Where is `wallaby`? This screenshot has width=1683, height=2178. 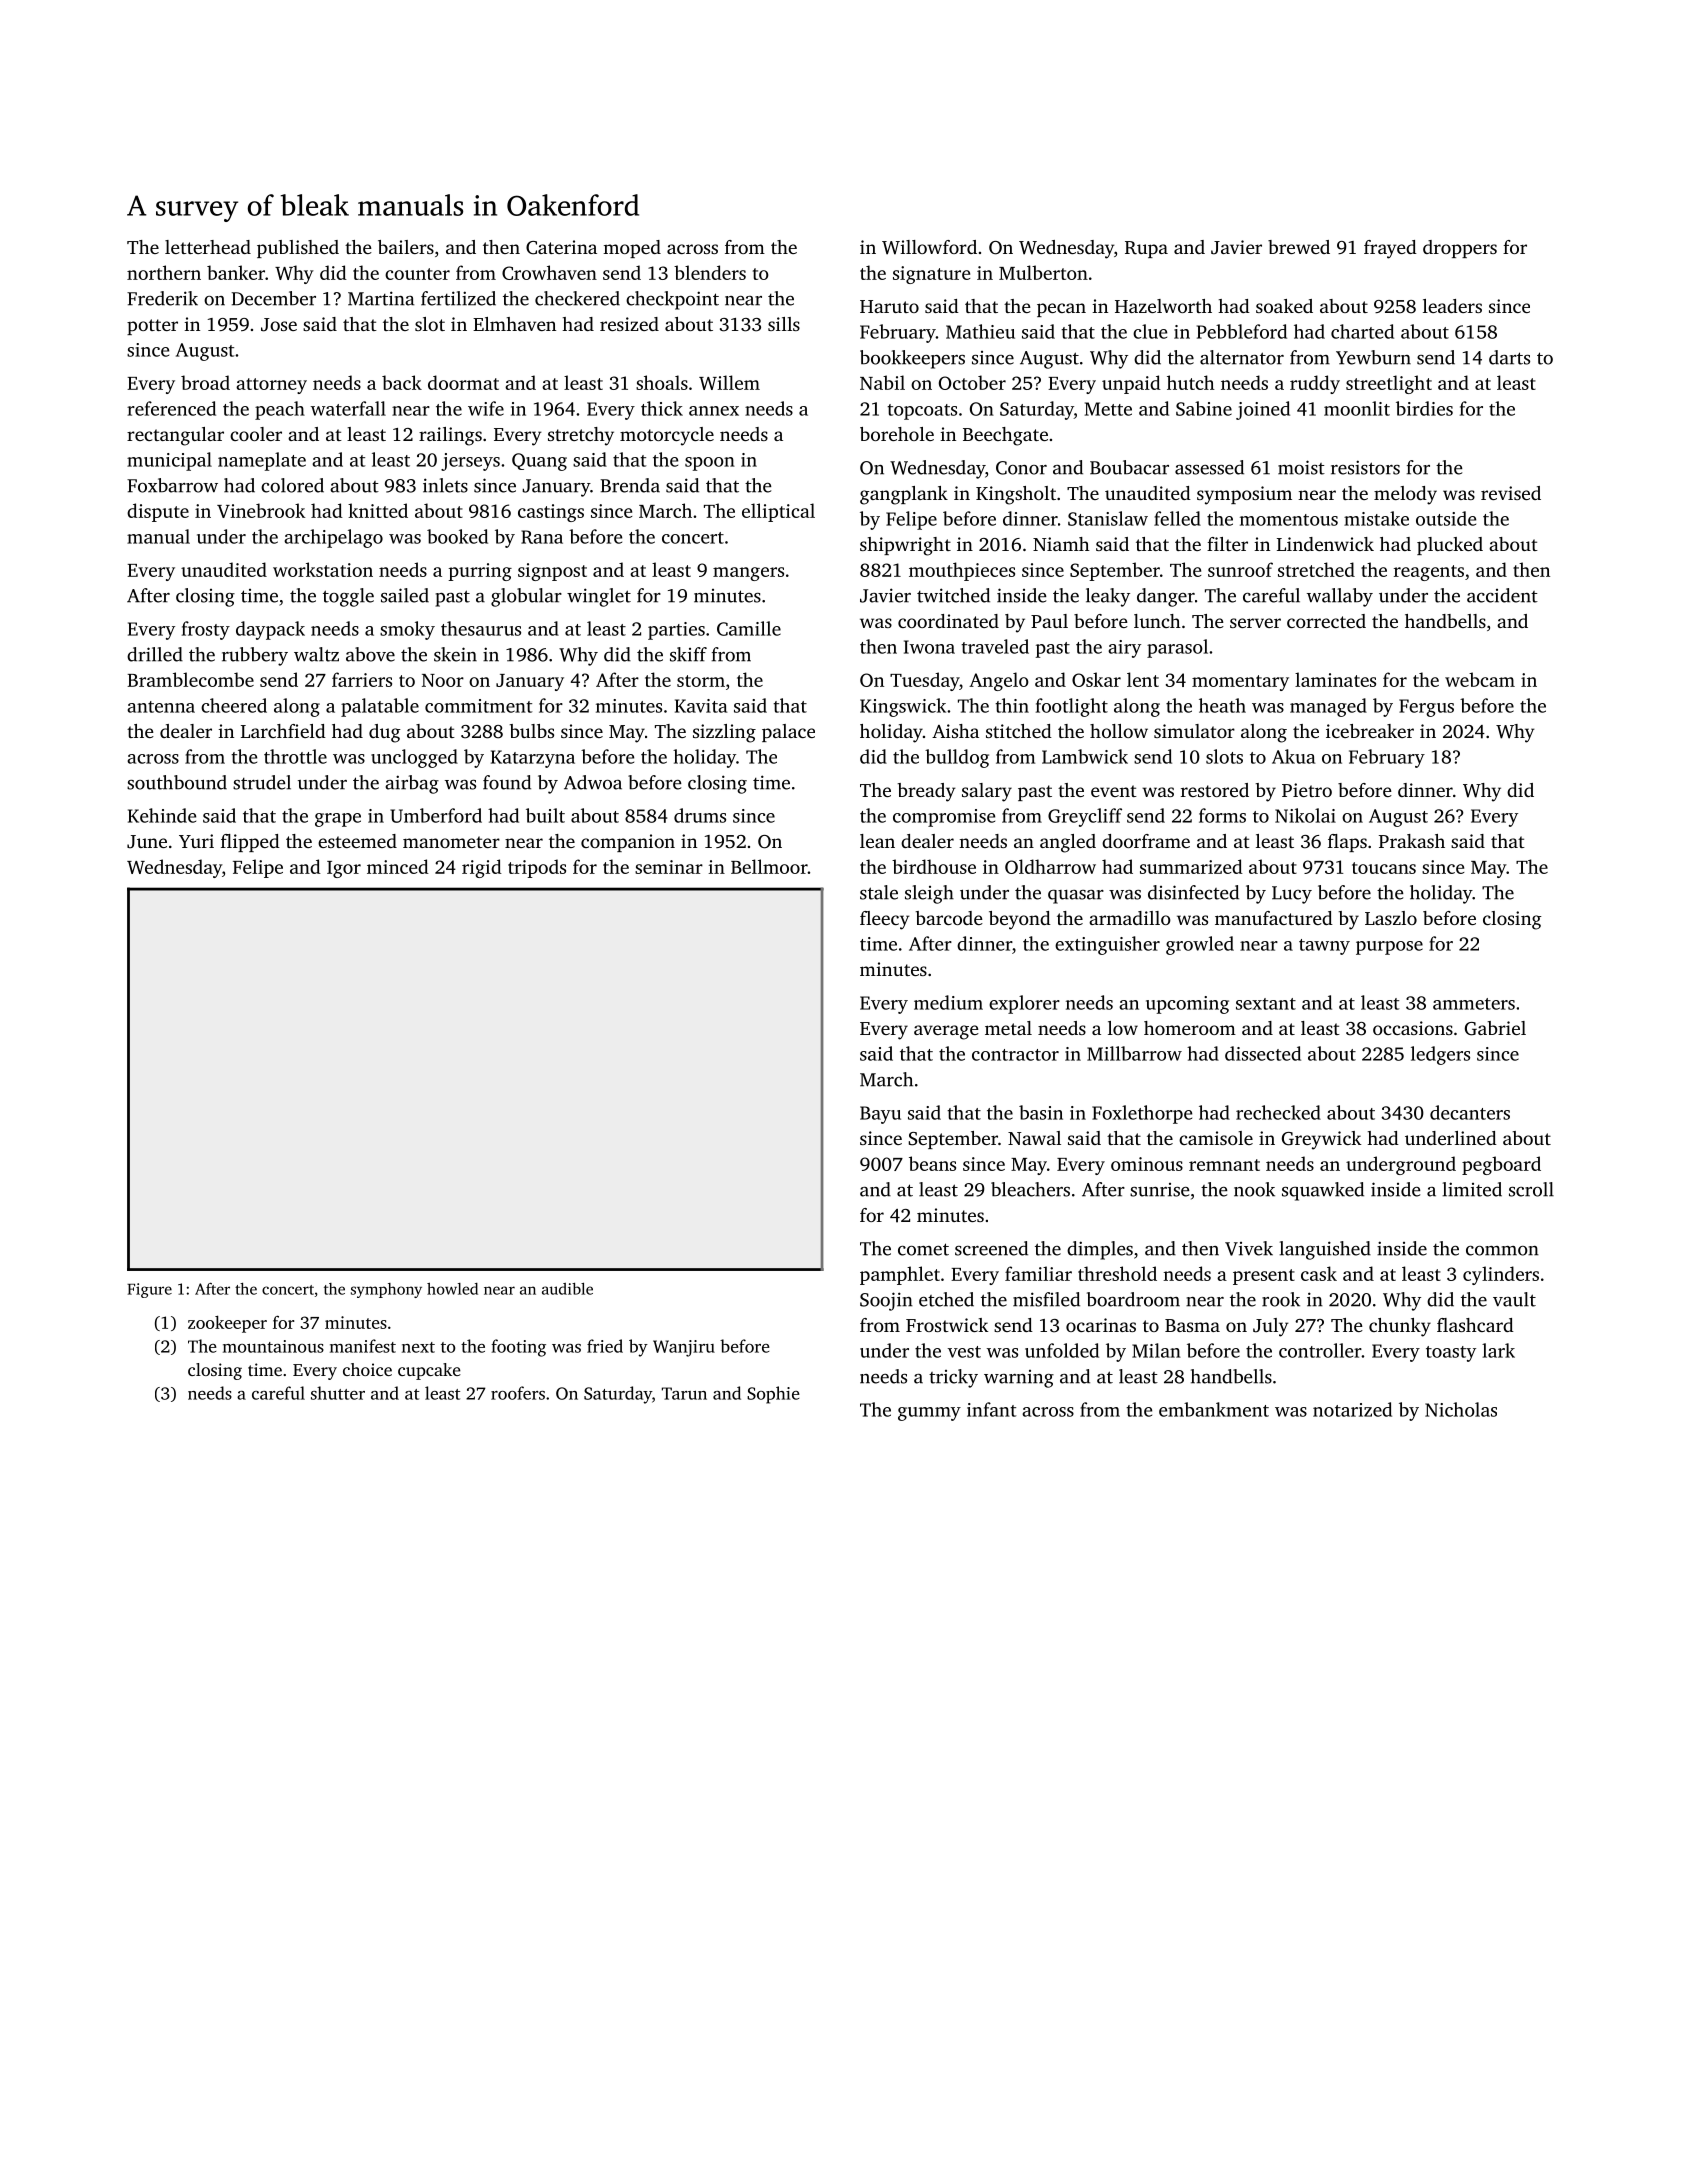 wallaby is located at coordinates (1340, 597).
